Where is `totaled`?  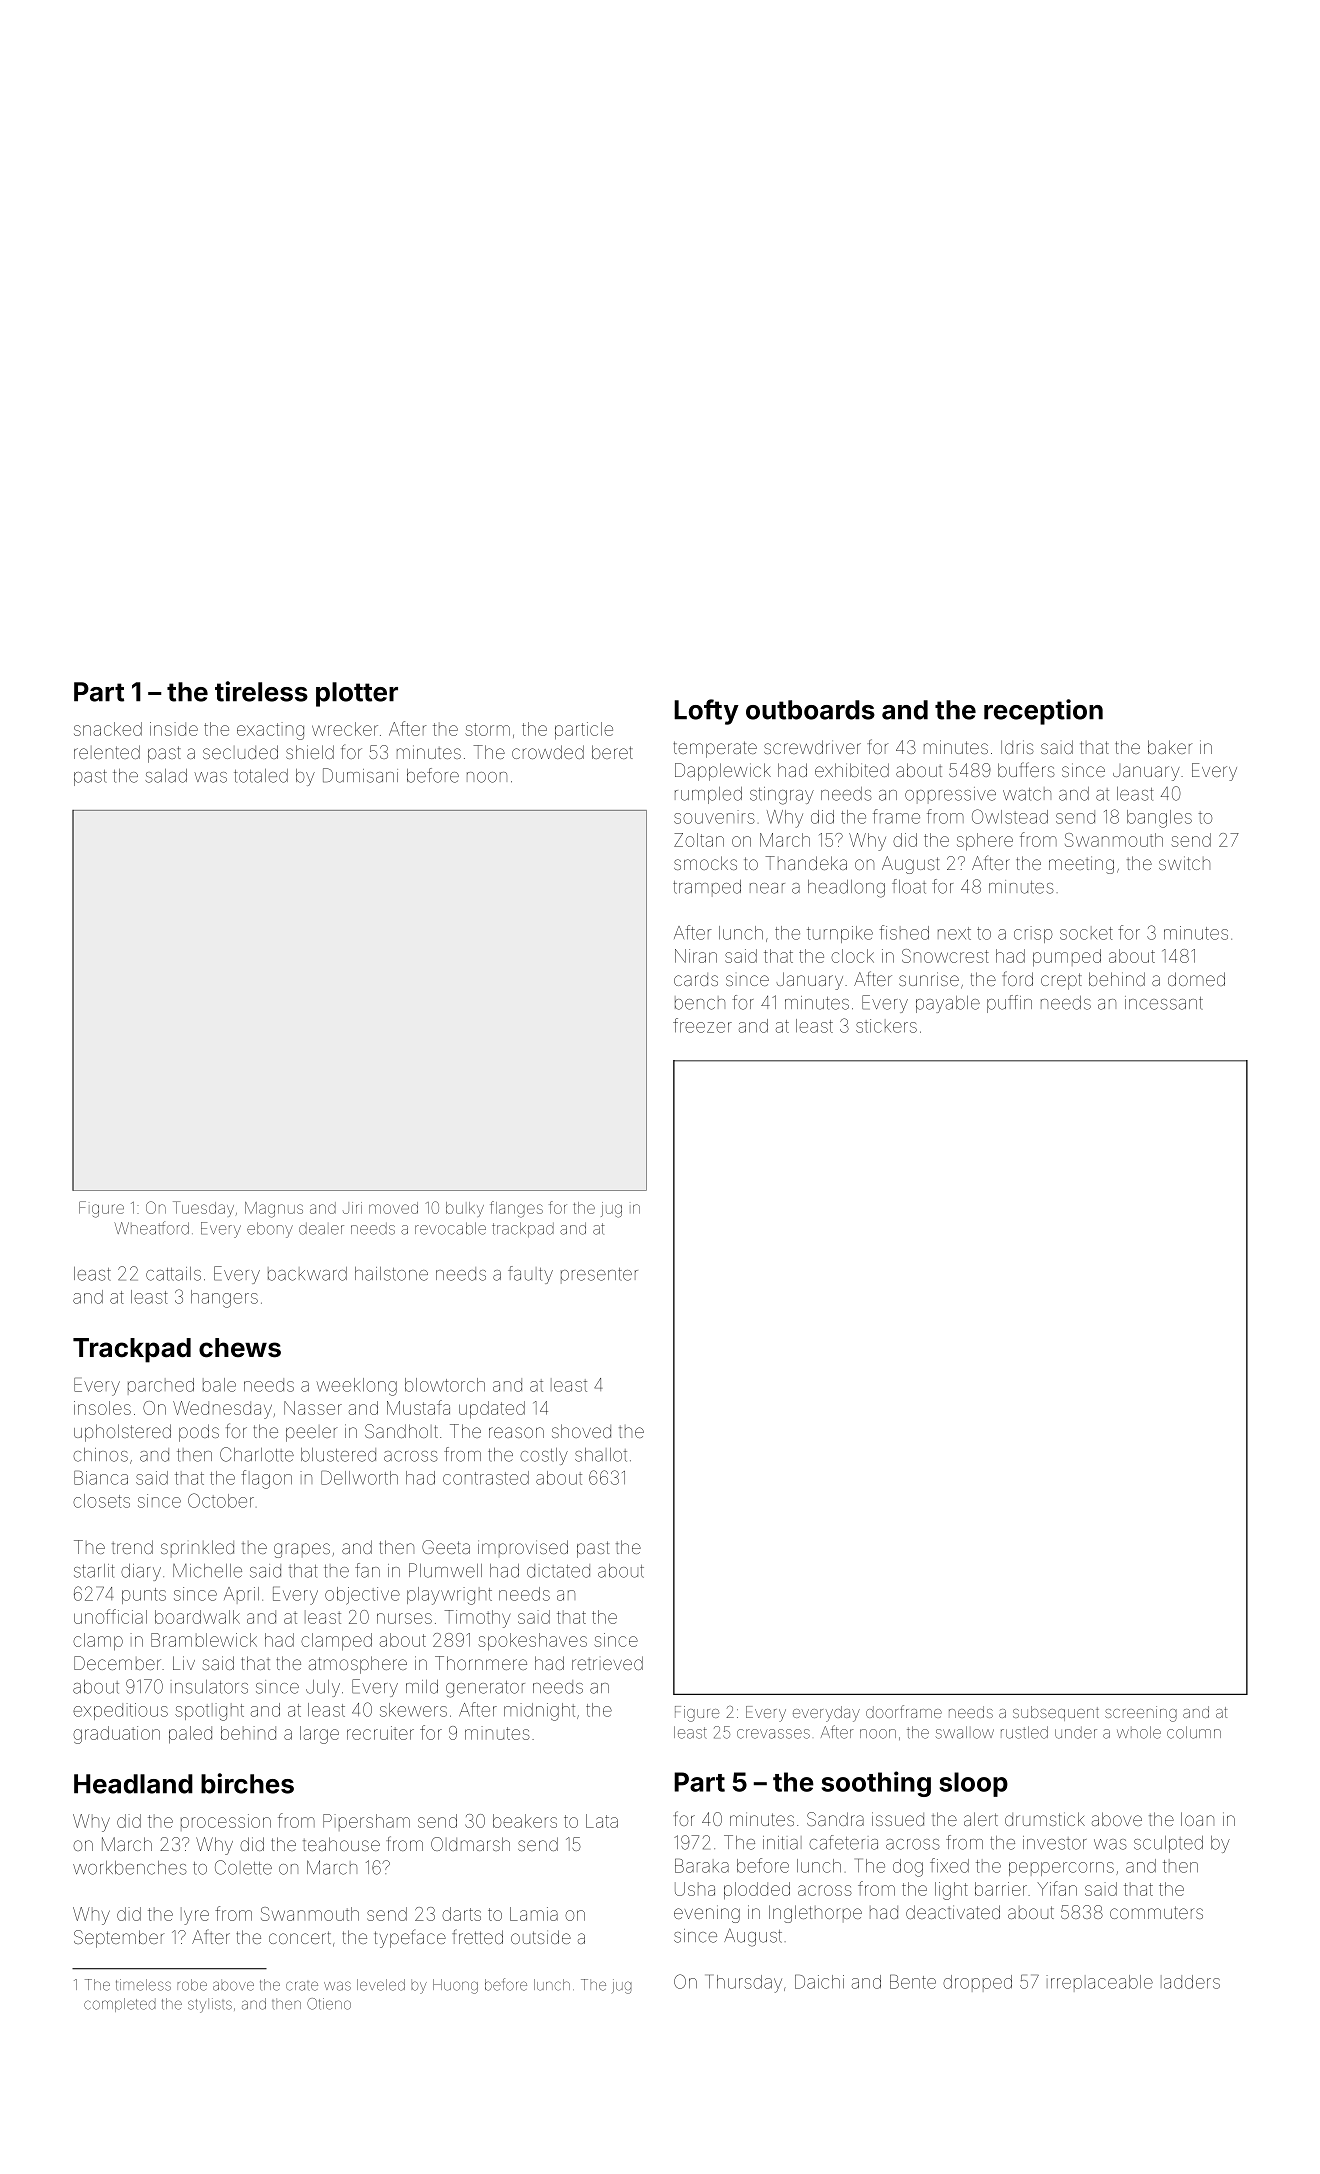
totaled is located at coordinates (261, 776).
